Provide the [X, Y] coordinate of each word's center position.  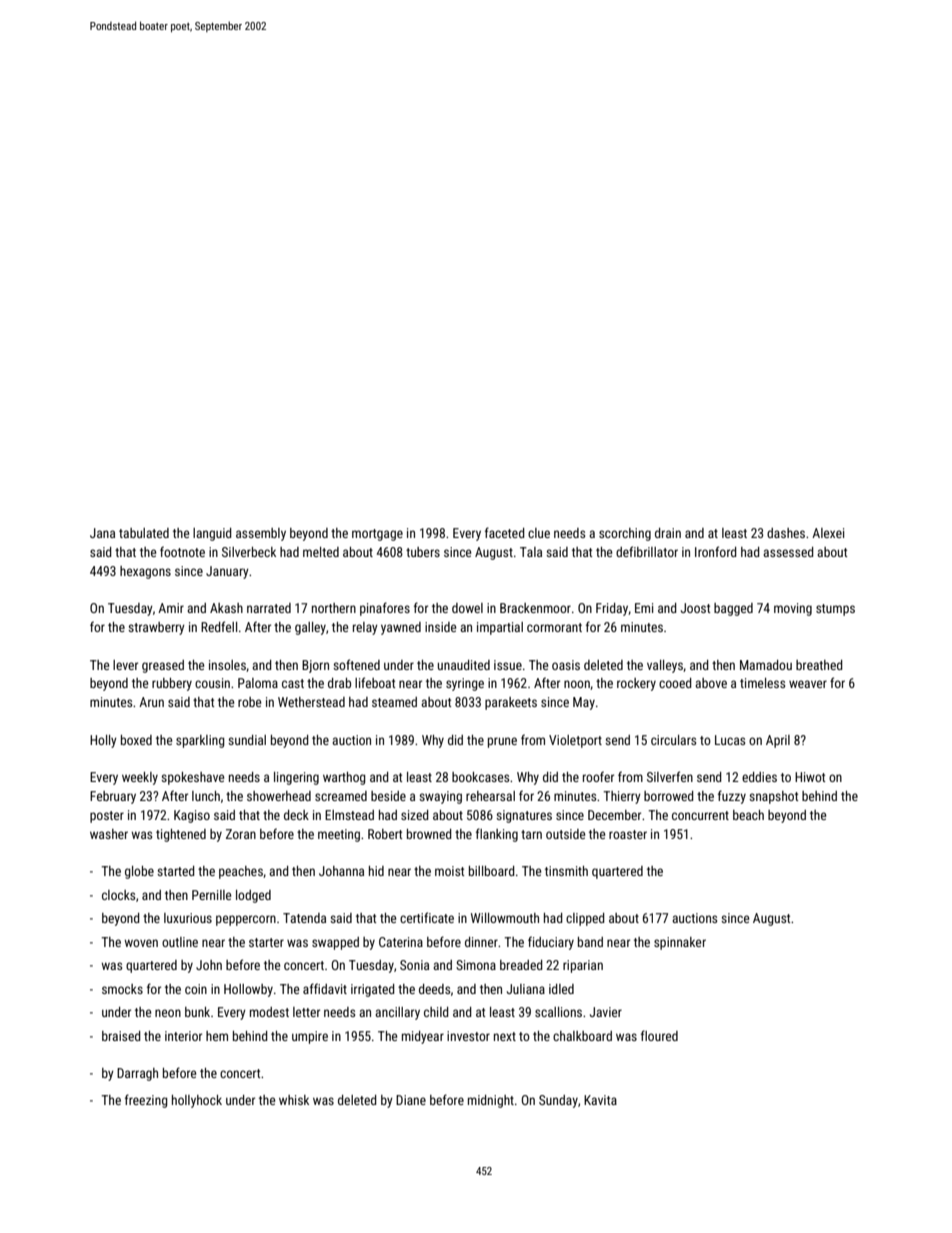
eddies [759, 777]
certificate [427, 917]
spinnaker [680, 943]
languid [212, 534]
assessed [788, 552]
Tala [531, 552]
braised [121, 1036]
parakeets [511, 703]
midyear [423, 1037]
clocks [118, 895]
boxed [136, 740]
